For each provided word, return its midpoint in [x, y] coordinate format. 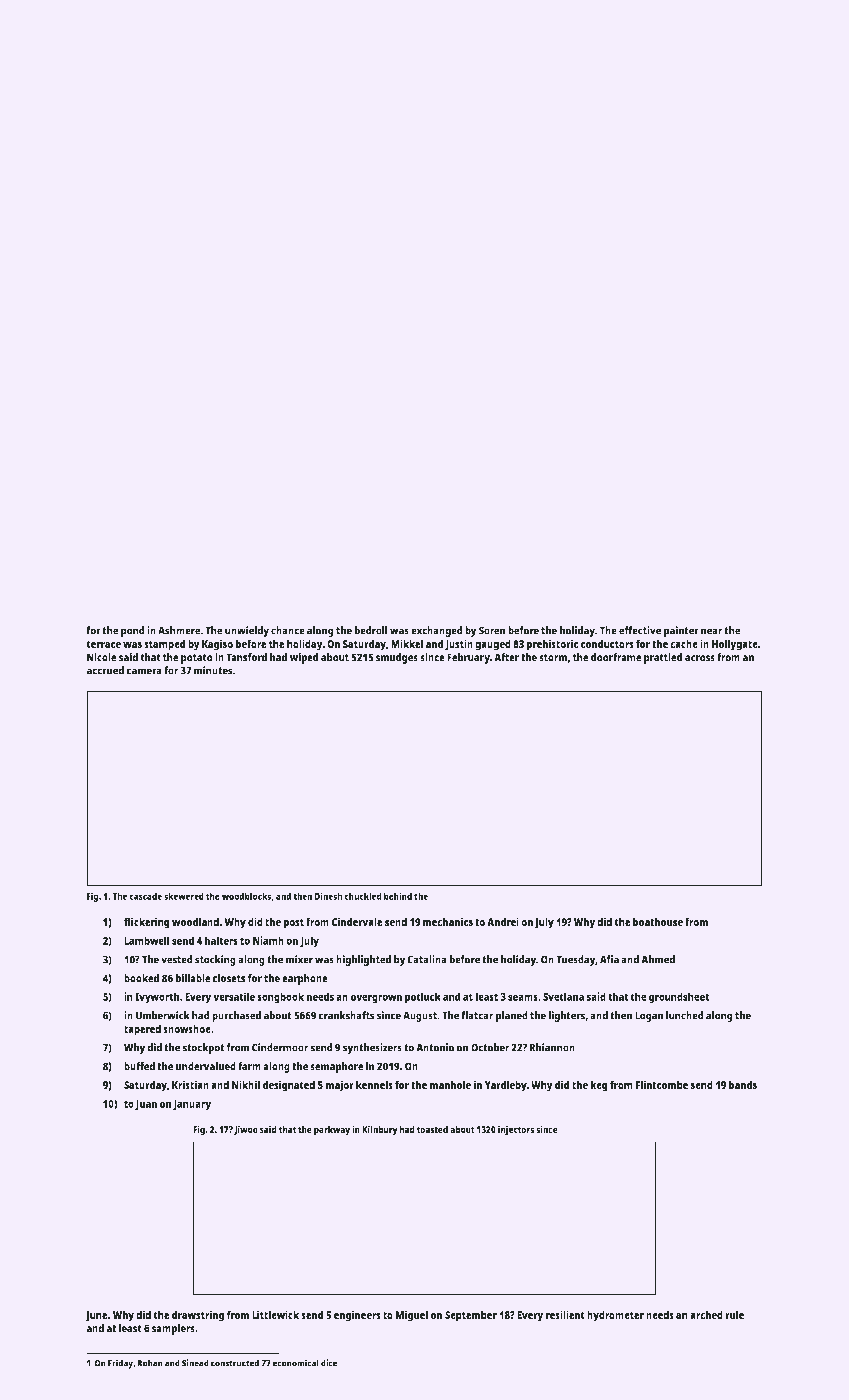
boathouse [658, 921]
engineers [357, 1316]
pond [133, 631]
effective [640, 630]
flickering [147, 923]
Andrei [503, 921]
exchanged [437, 631]
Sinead [195, 1363]
